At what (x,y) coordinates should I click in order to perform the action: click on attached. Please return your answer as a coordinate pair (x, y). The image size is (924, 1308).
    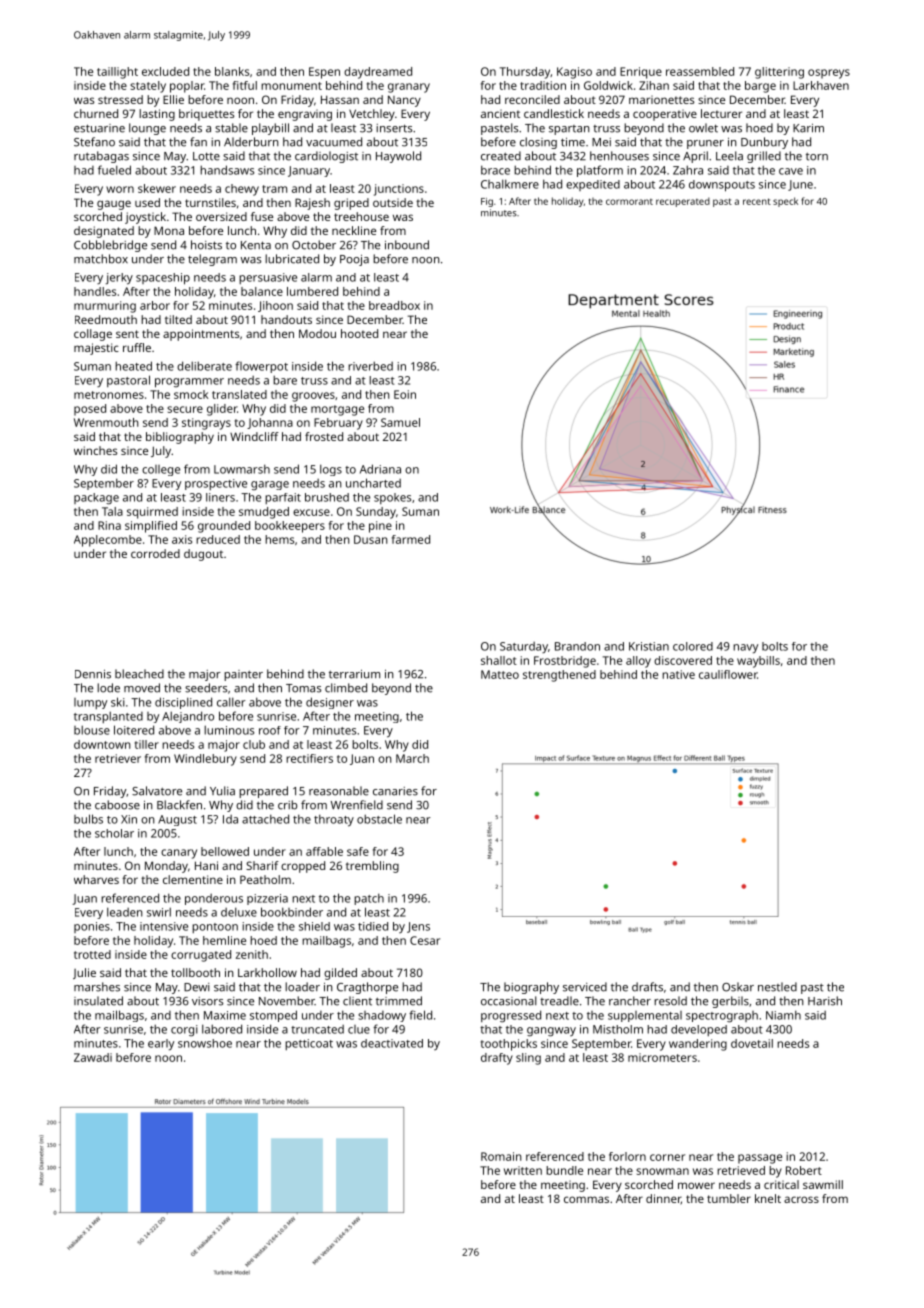
    Looking at the image, I should click on (265, 819).
